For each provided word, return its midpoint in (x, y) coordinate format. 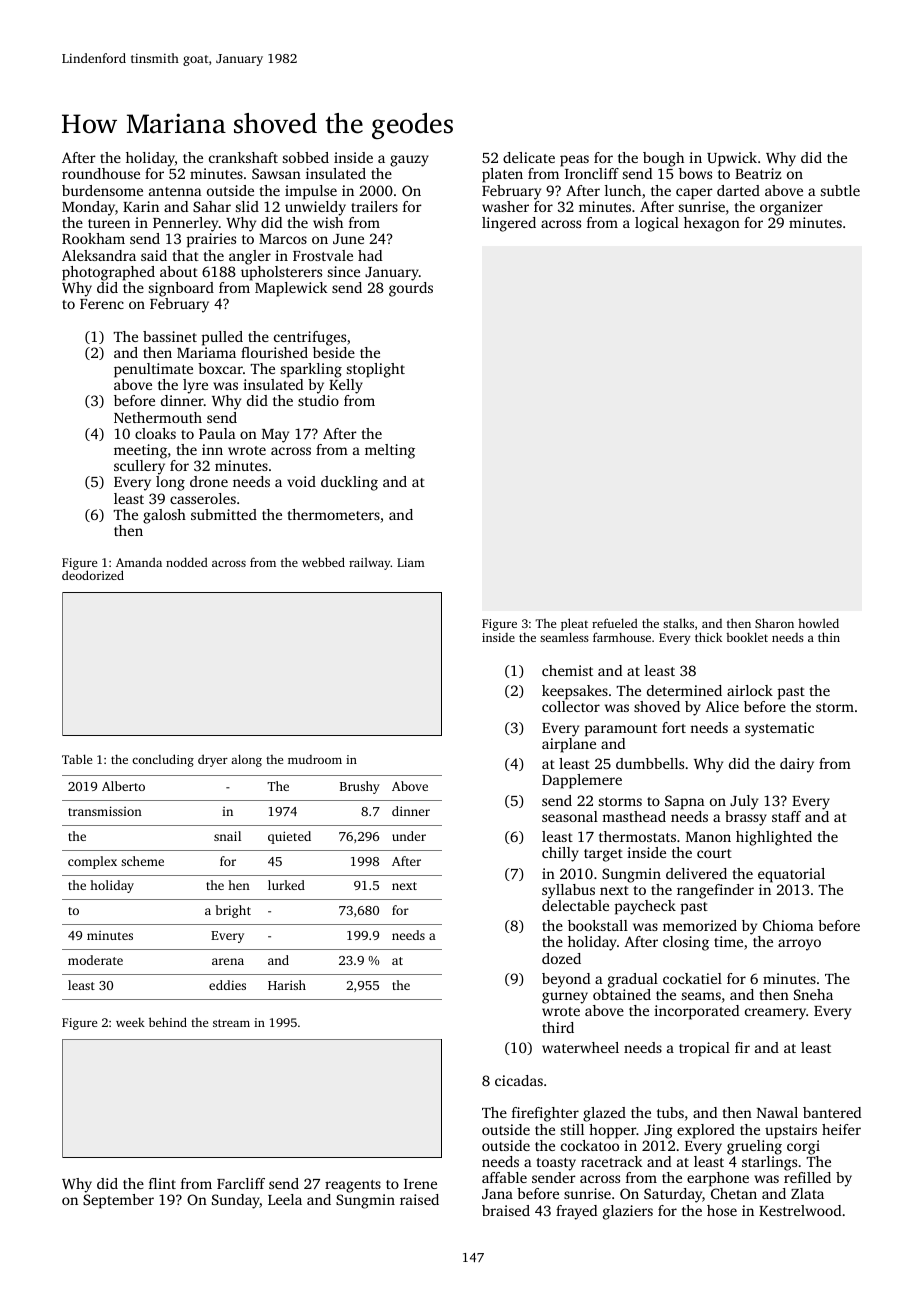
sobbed (306, 157)
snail (227, 836)
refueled (615, 623)
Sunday (236, 1201)
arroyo (799, 945)
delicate (529, 157)
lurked (286, 885)
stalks (678, 623)
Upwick (732, 159)
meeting (140, 451)
